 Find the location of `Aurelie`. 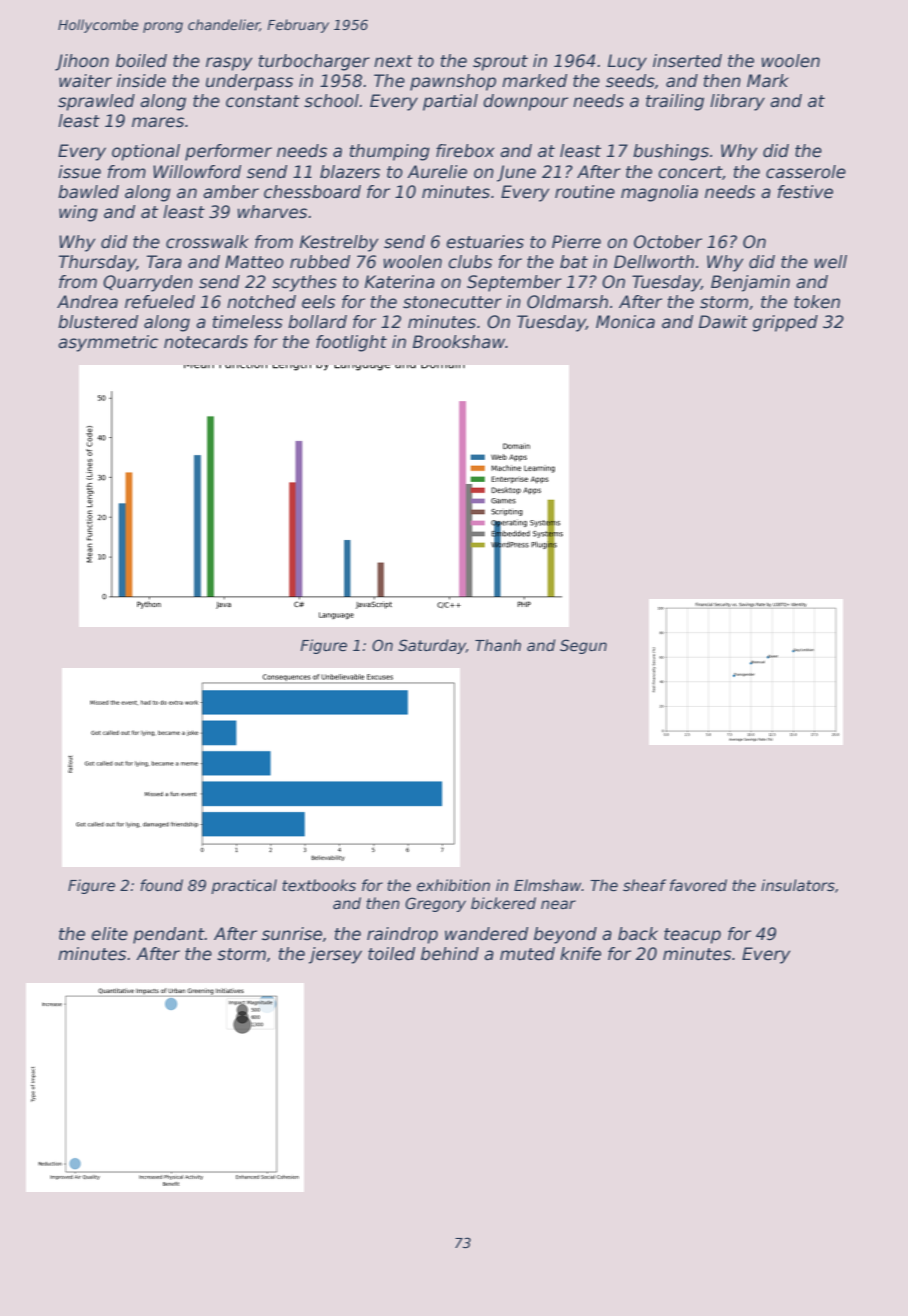

Aurelie is located at coordinates (437, 172).
